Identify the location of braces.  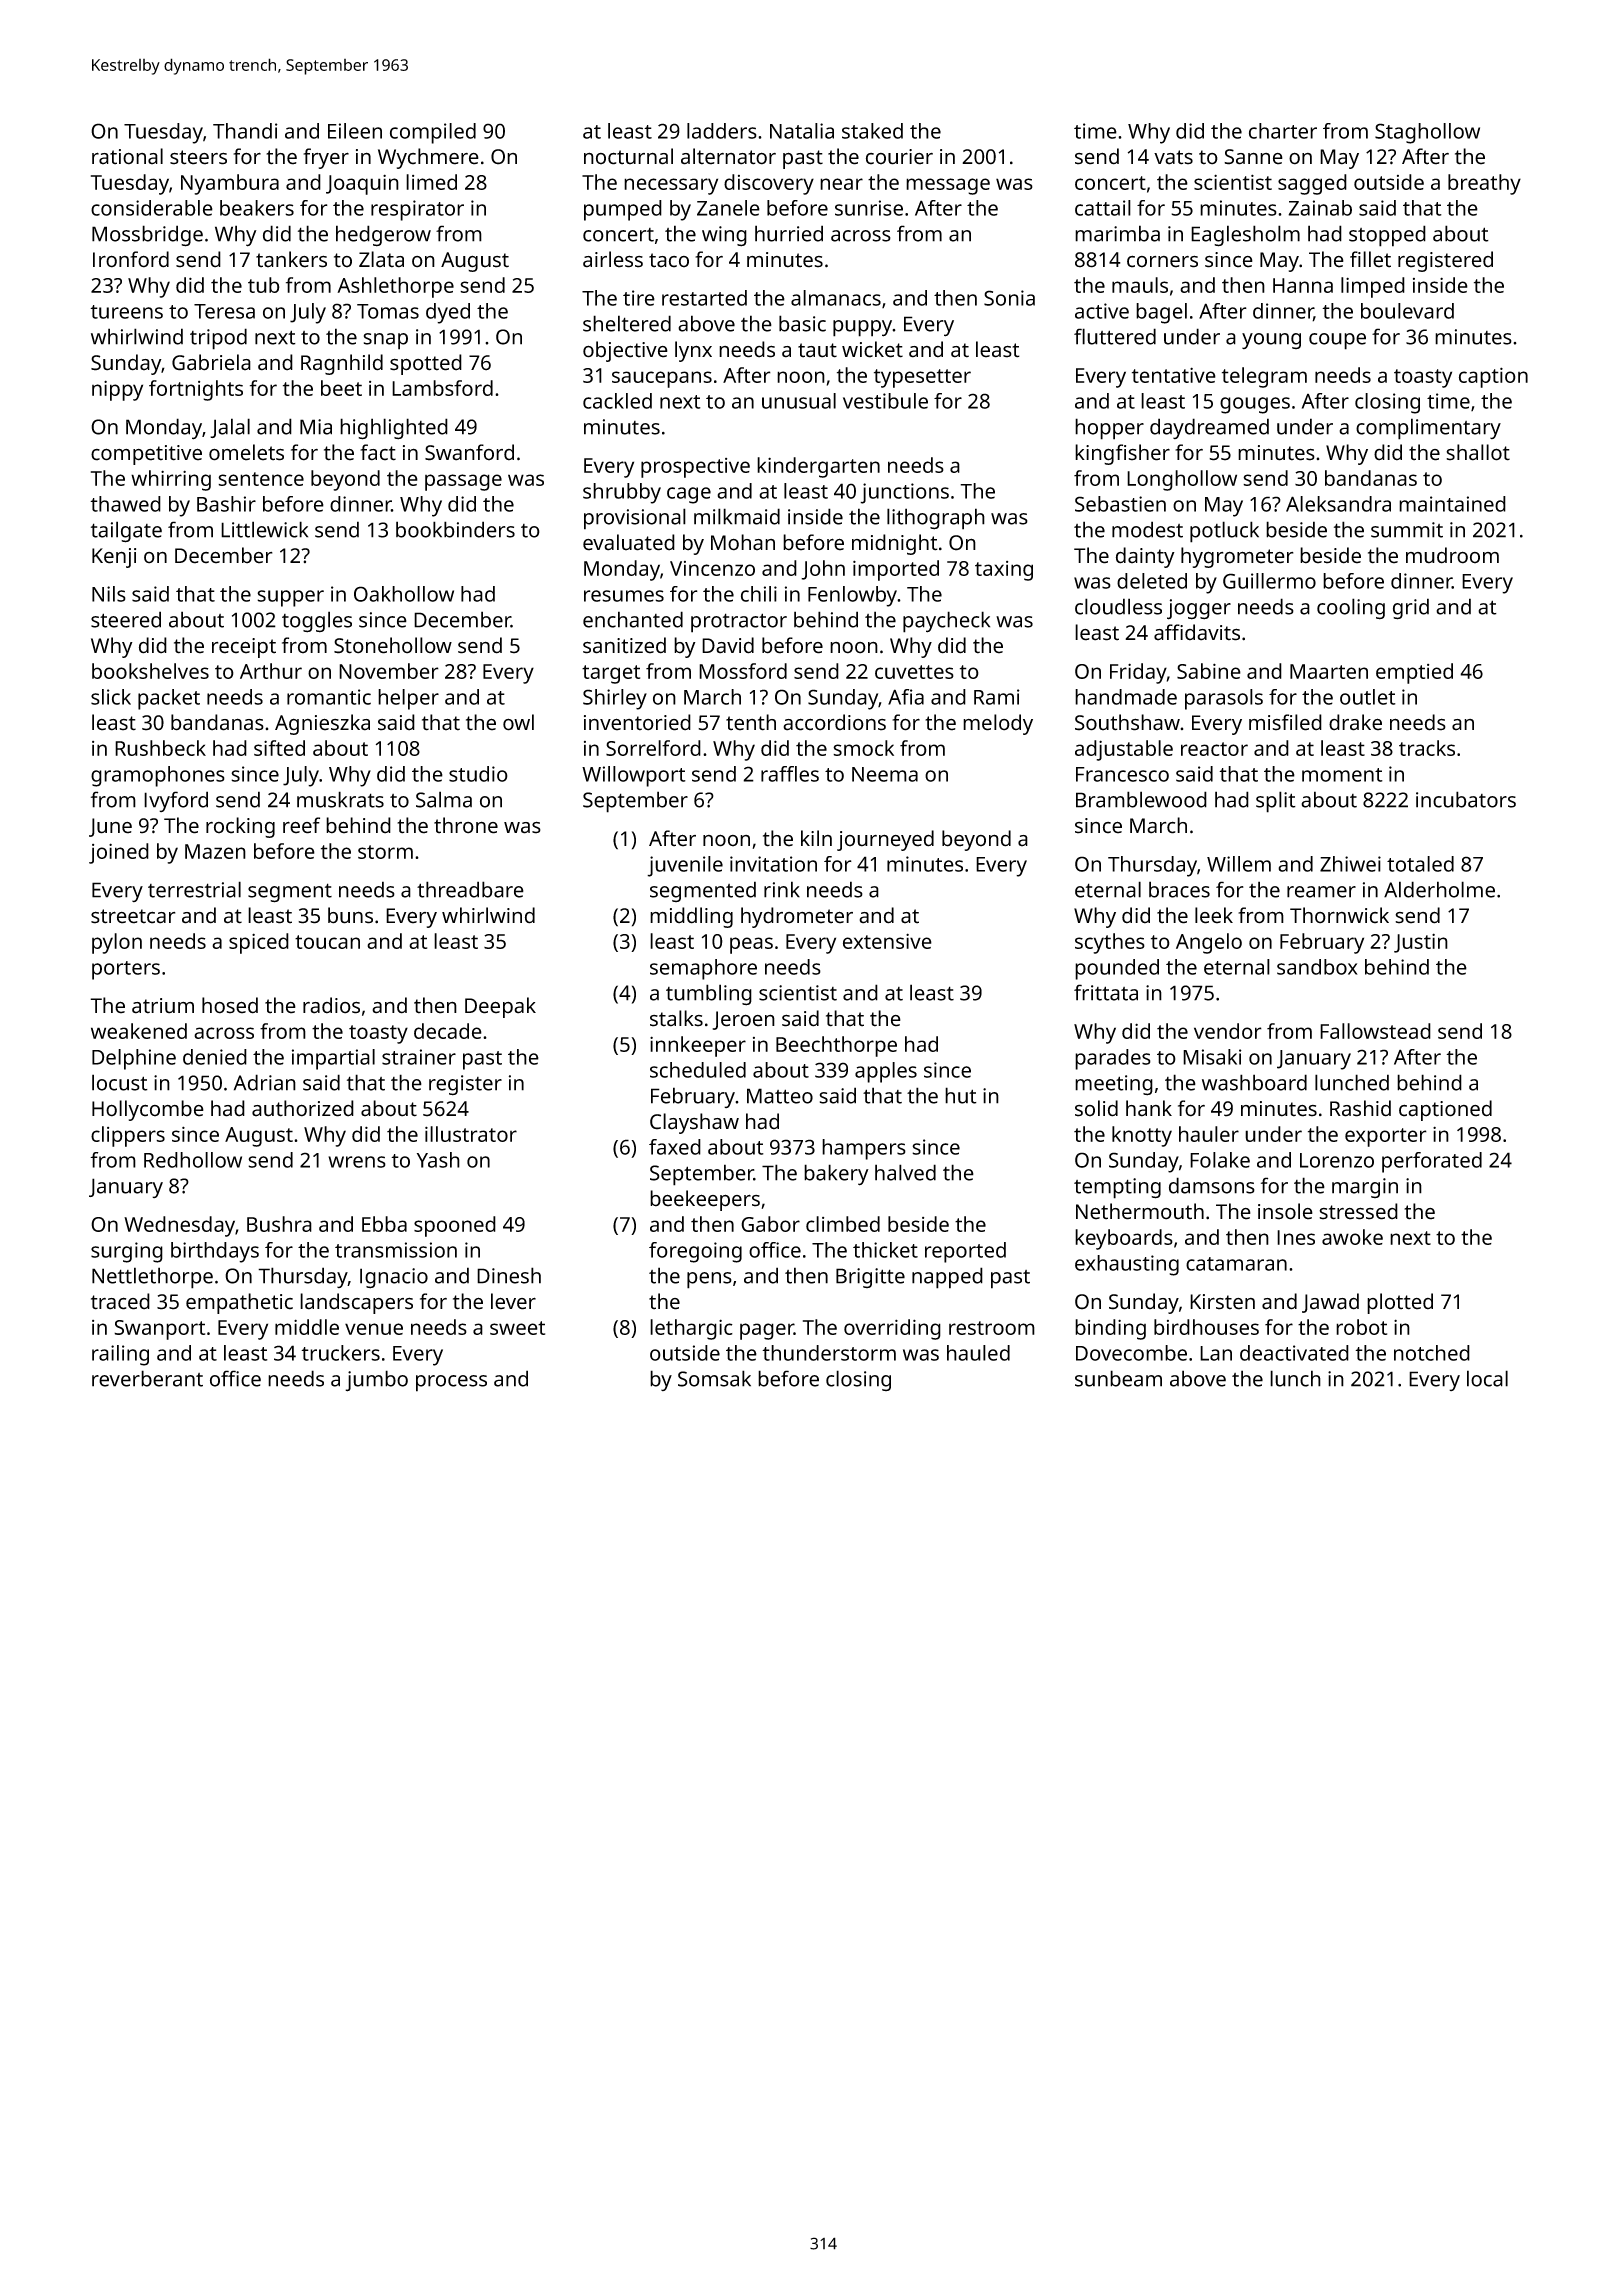
(1179, 889).
